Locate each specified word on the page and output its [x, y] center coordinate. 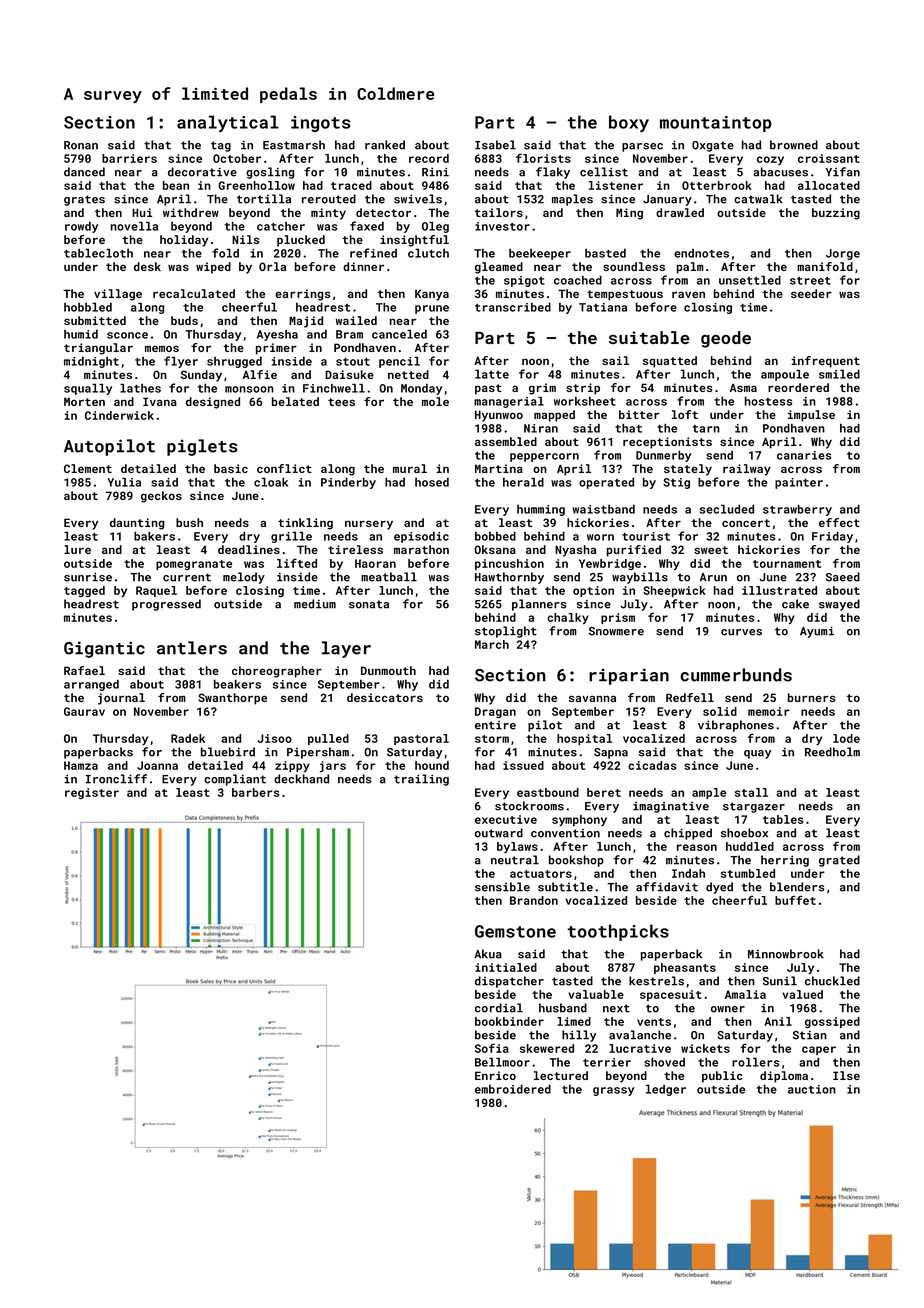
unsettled [750, 280]
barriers [129, 158]
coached [578, 280]
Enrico [495, 1075]
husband [563, 1008]
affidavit [667, 887]
